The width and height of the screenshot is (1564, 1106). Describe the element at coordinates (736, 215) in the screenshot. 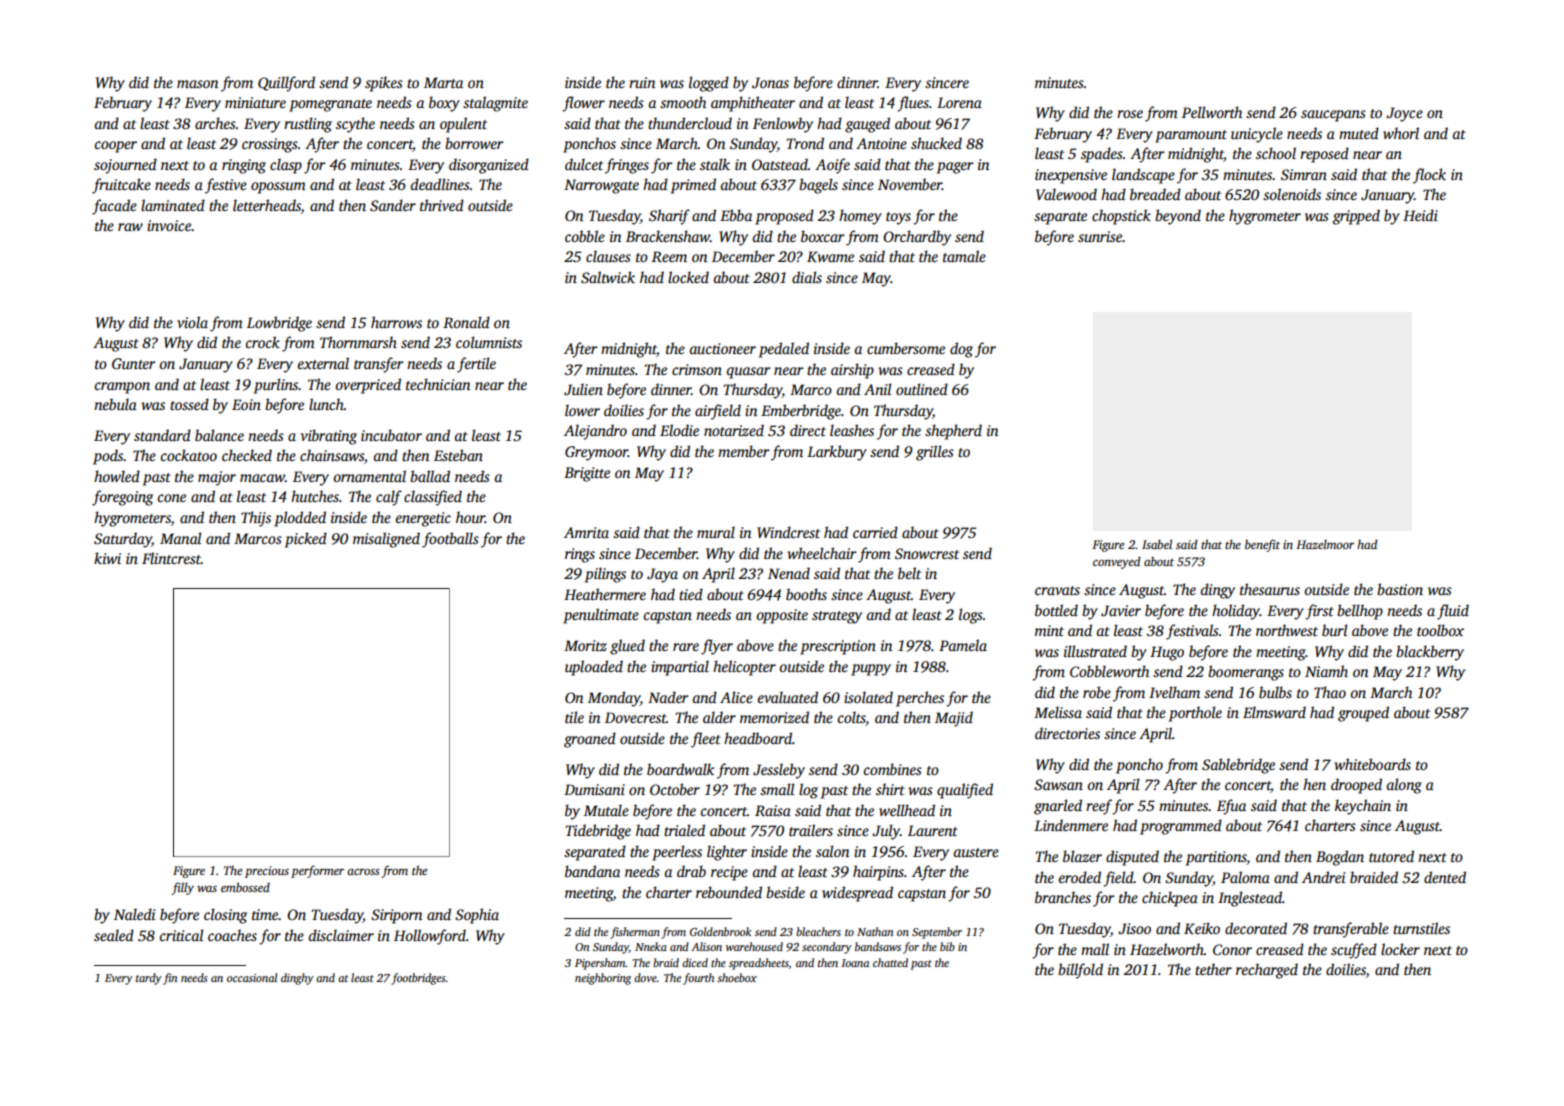

I see `Ebba` at that location.
